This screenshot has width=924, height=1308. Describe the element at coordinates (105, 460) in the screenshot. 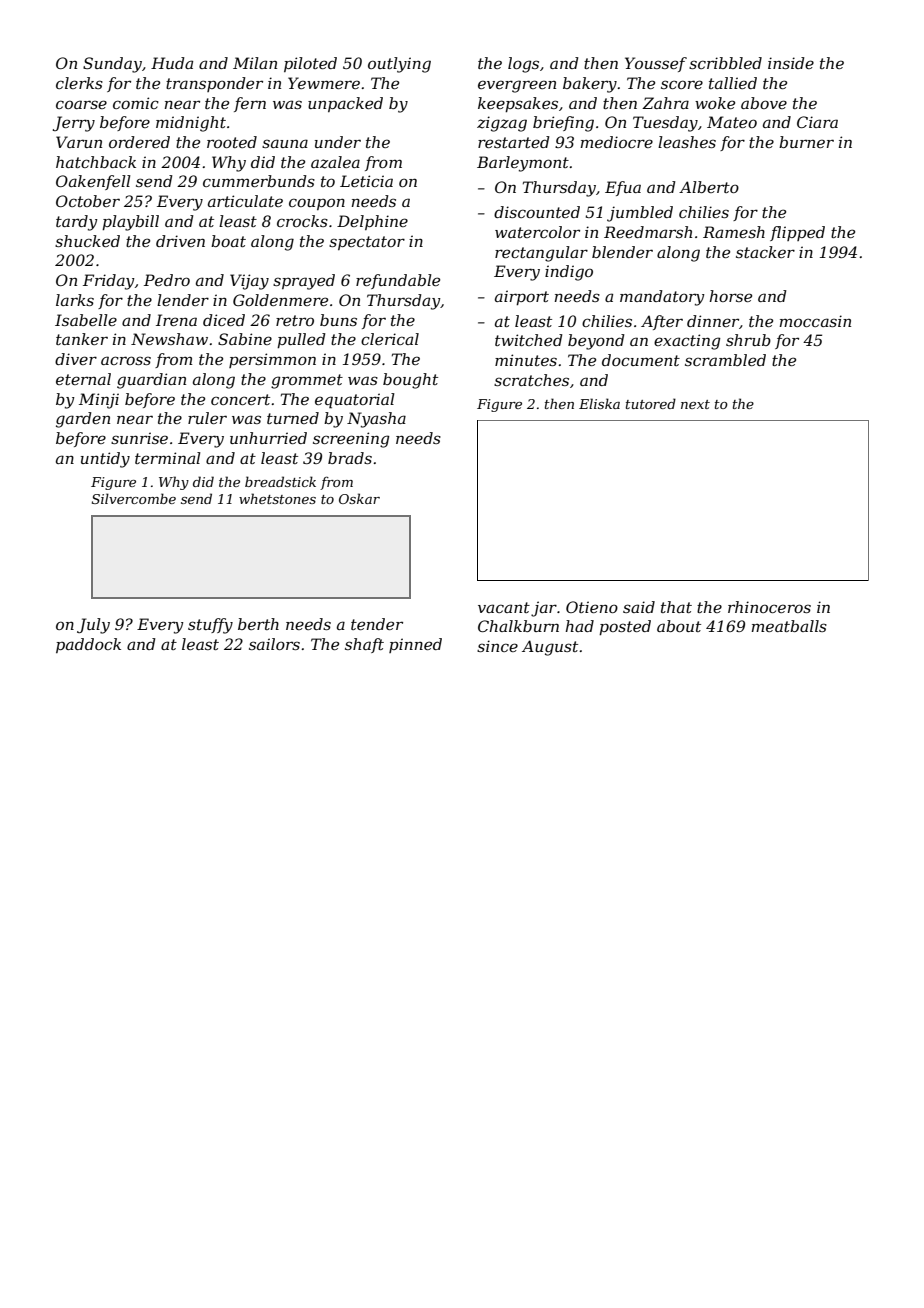

I see `untidy` at that location.
